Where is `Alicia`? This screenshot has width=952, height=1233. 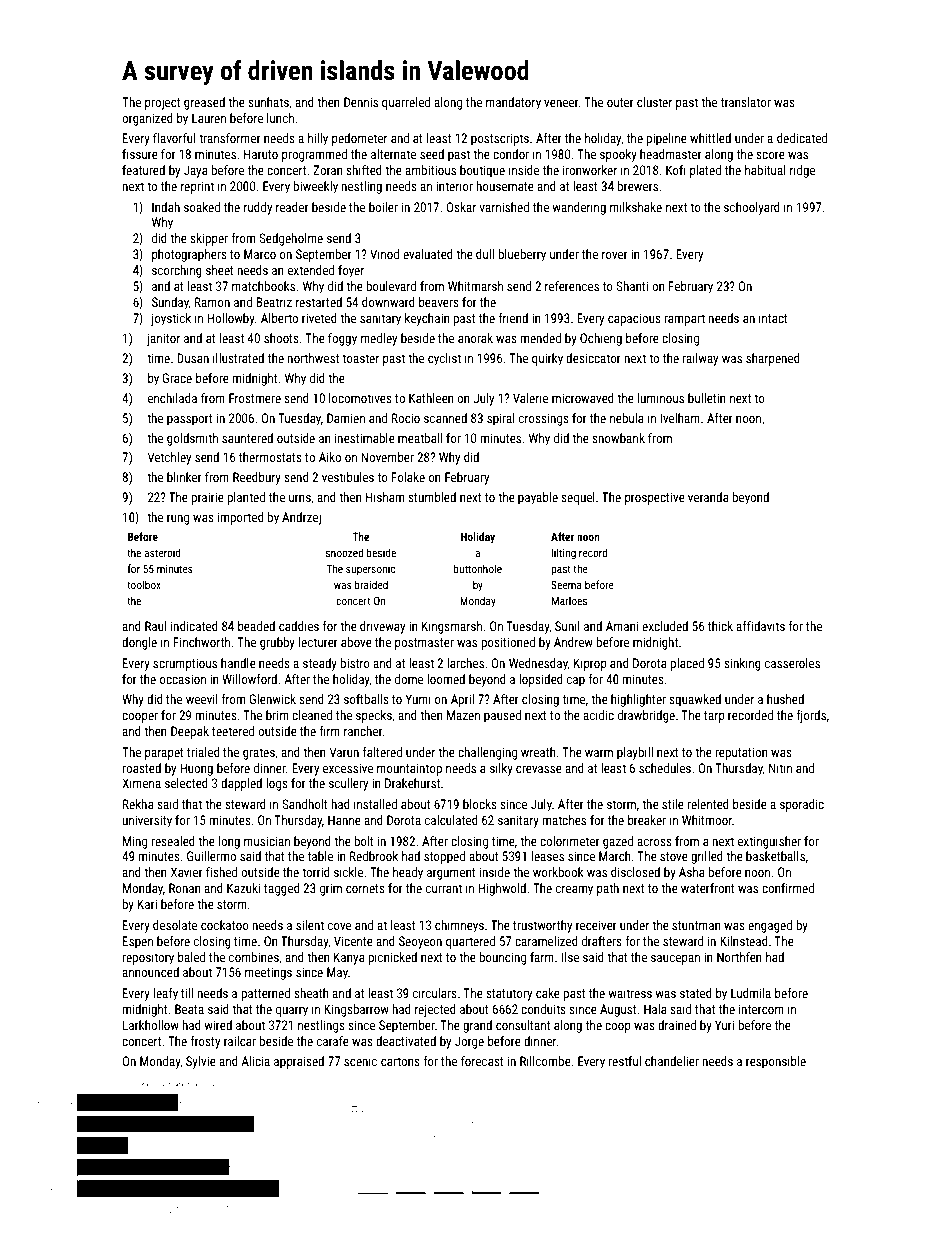 Alicia is located at coordinates (255, 1061).
